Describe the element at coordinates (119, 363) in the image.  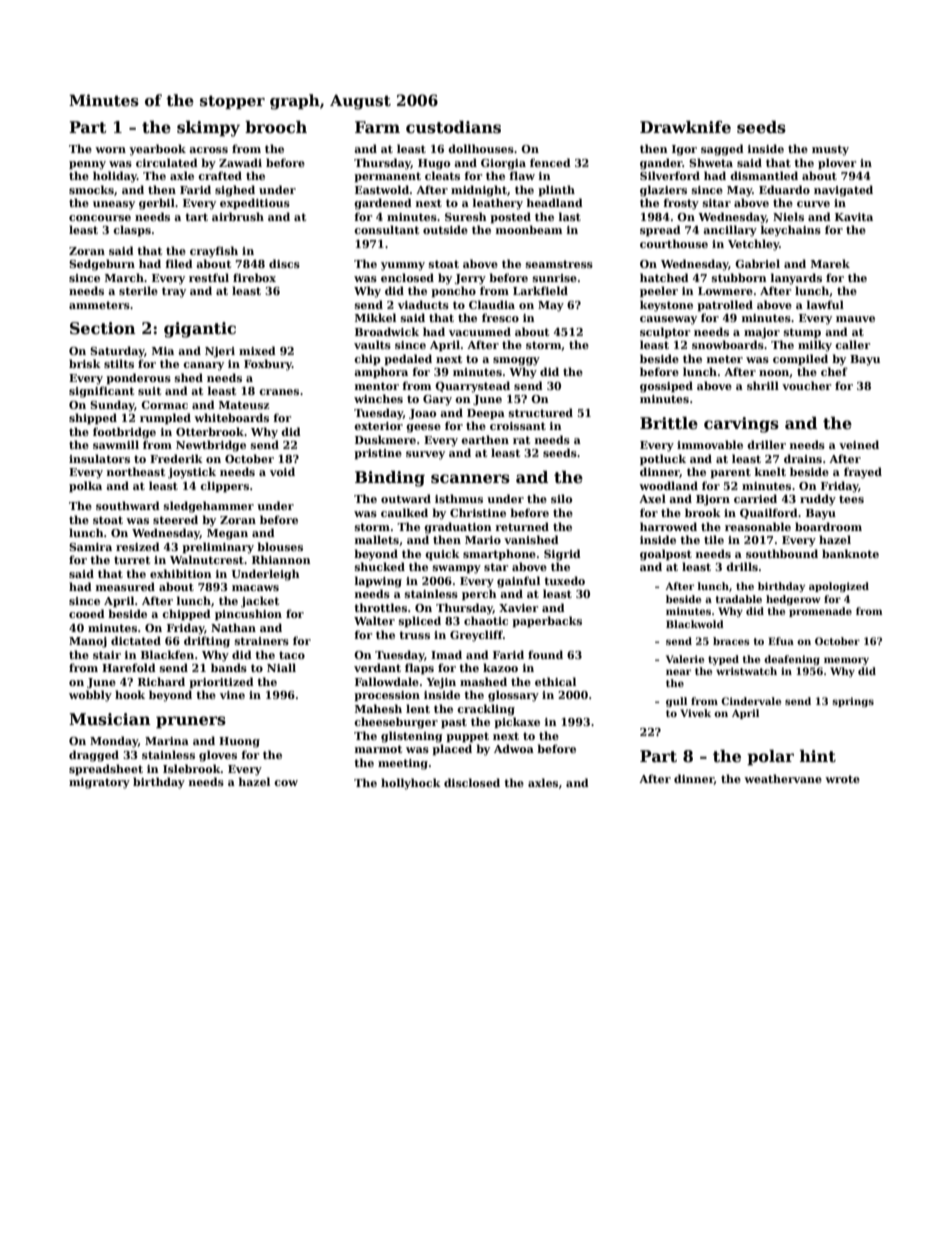
I see `stilts` at that location.
